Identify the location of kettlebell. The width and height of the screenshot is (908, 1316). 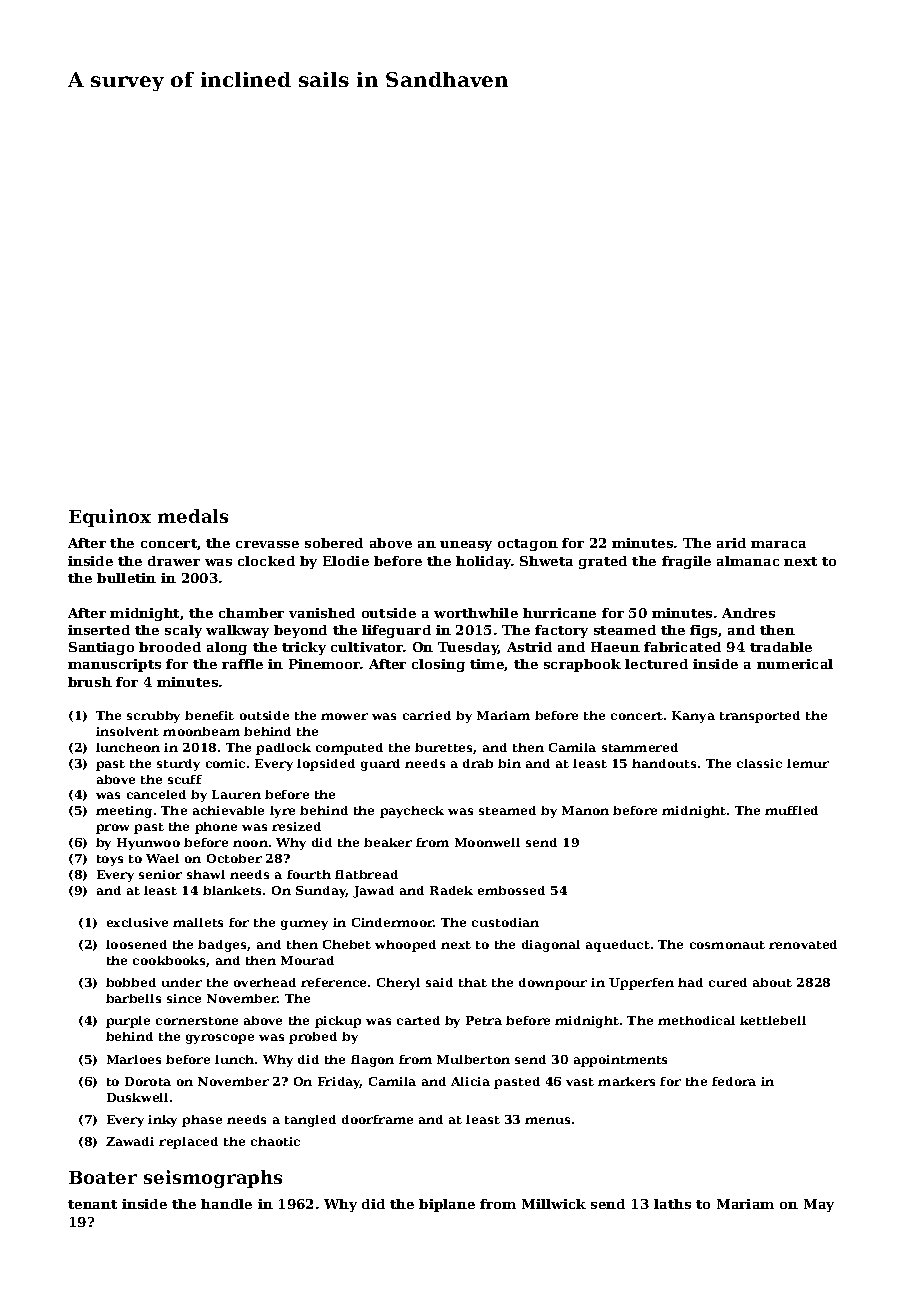
(773, 1020).
